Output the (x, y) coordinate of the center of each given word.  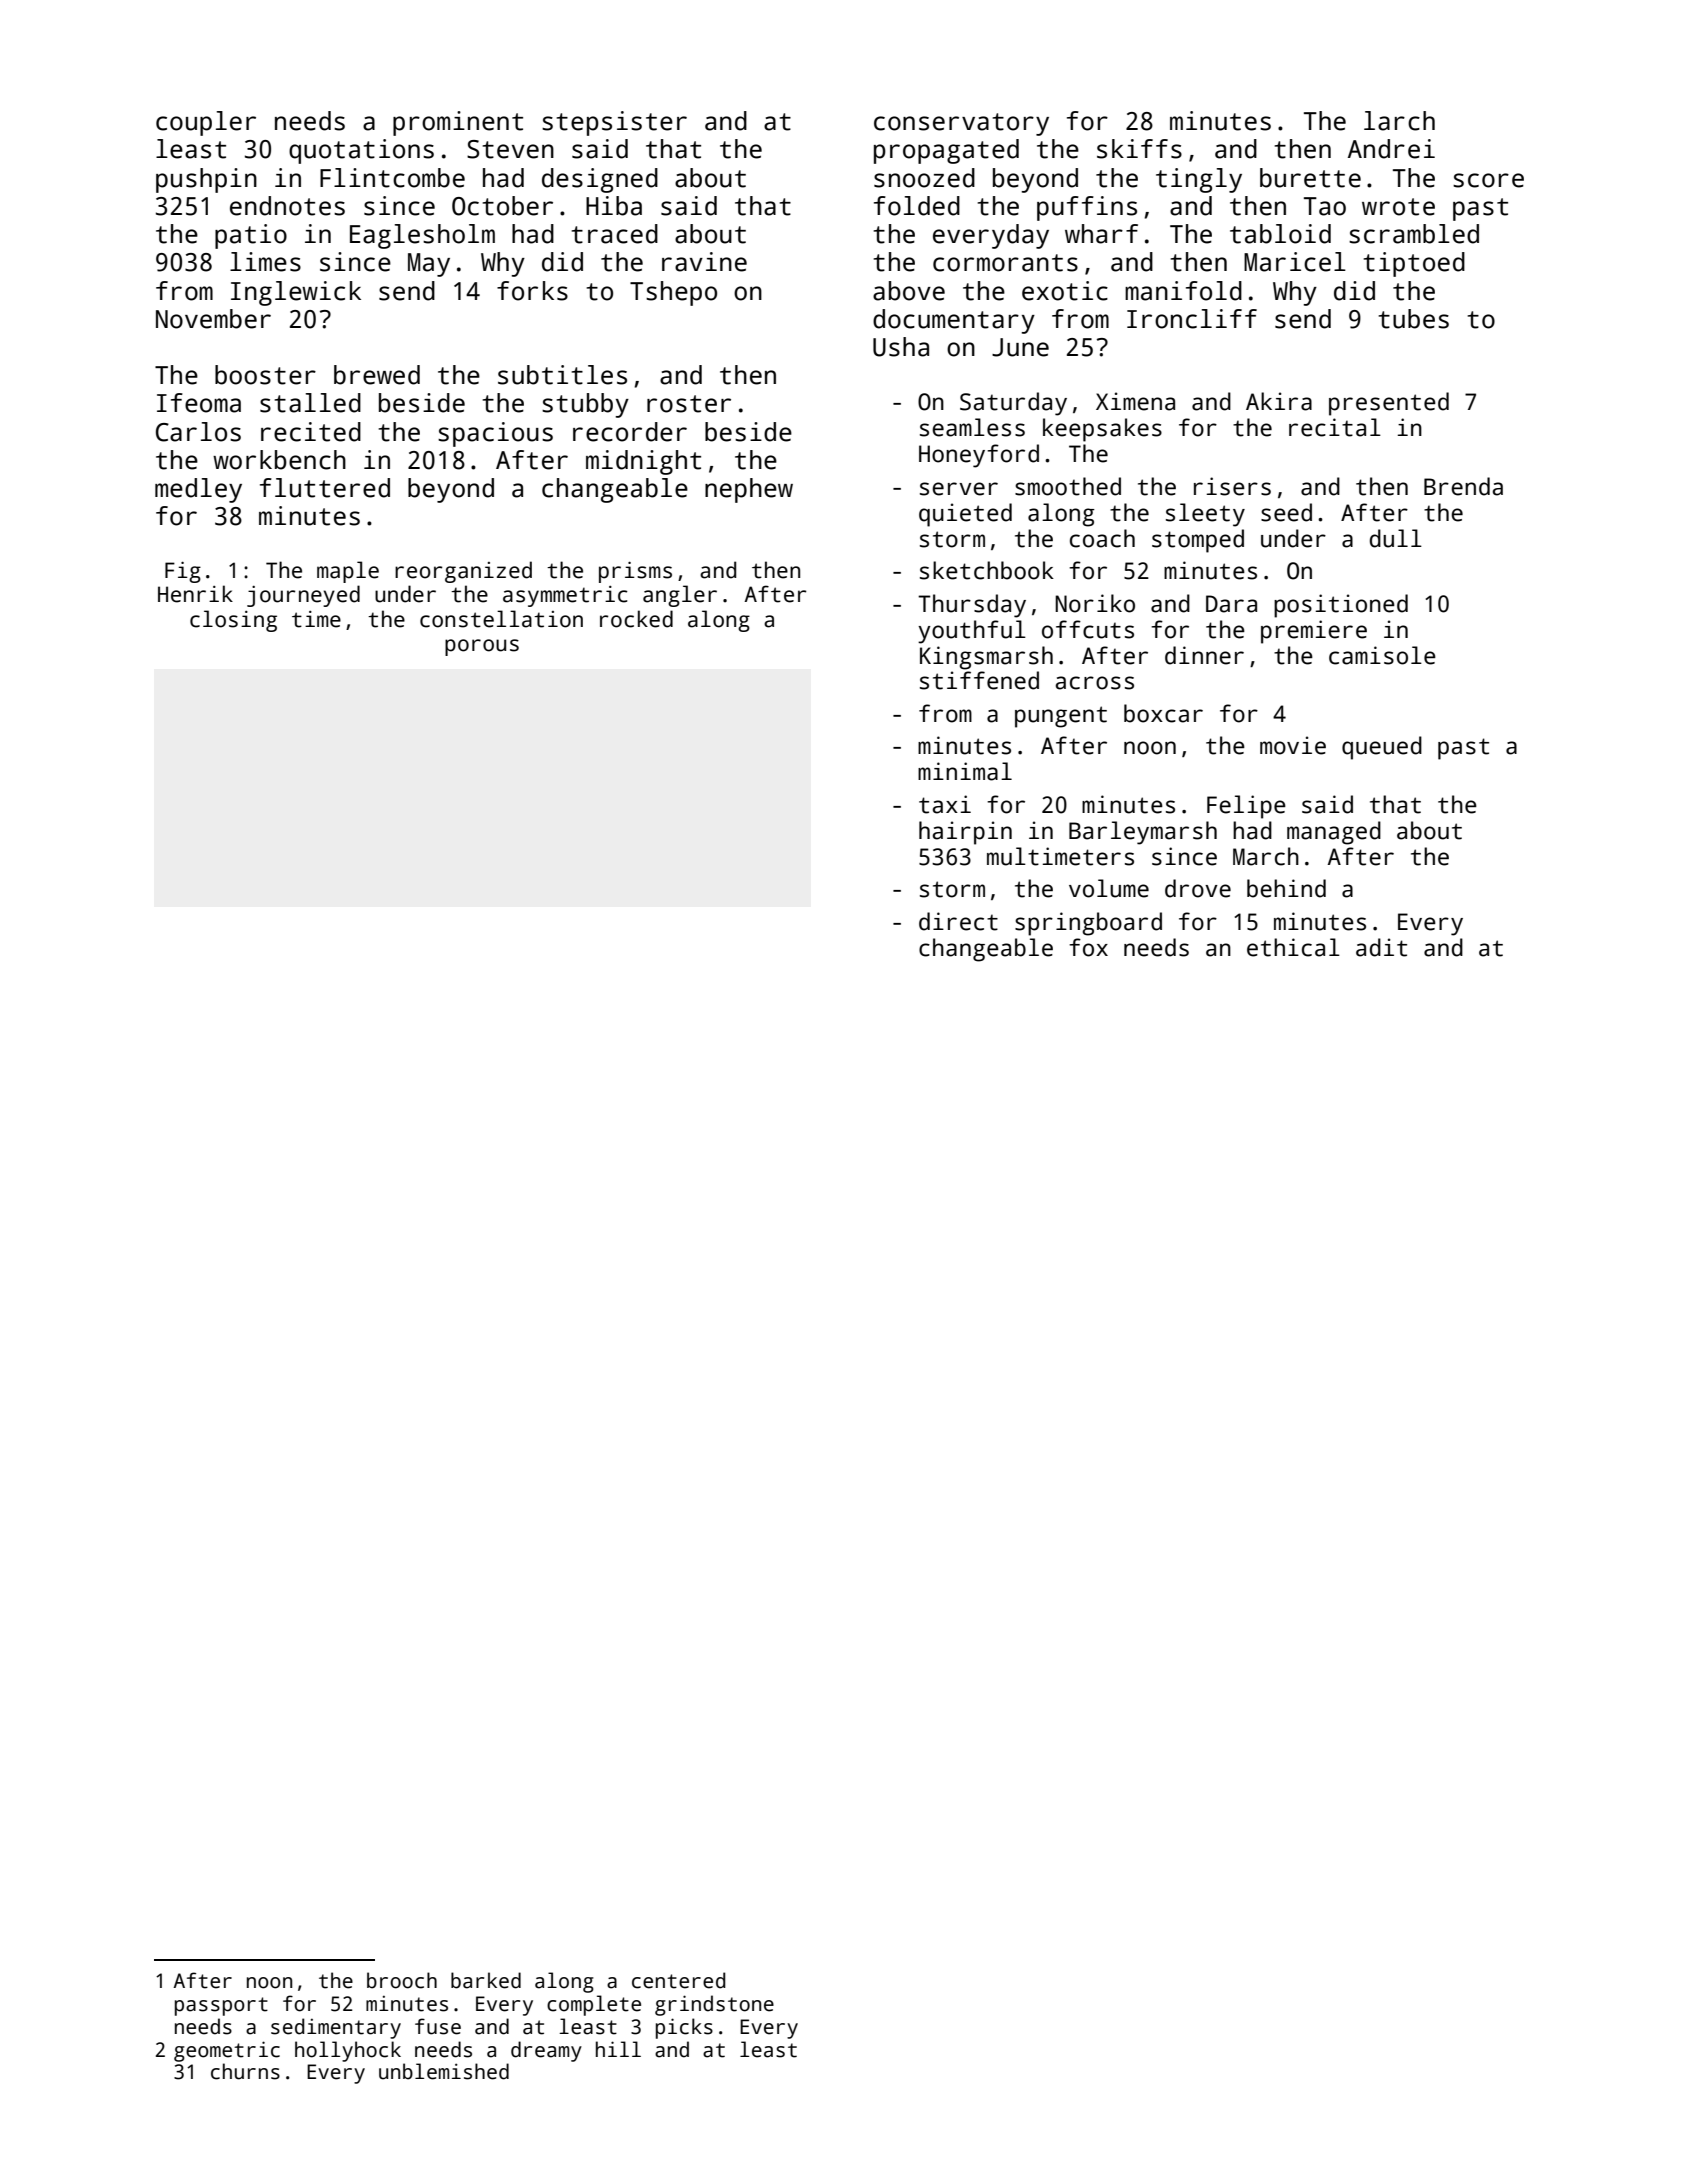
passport (221, 2006)
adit (1381, 947)
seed (1286, 512)
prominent (458, 123)
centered (679, 1980)
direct (958, 921)
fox (1088, 947)
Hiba (614, 206)
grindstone (714, 2005)
